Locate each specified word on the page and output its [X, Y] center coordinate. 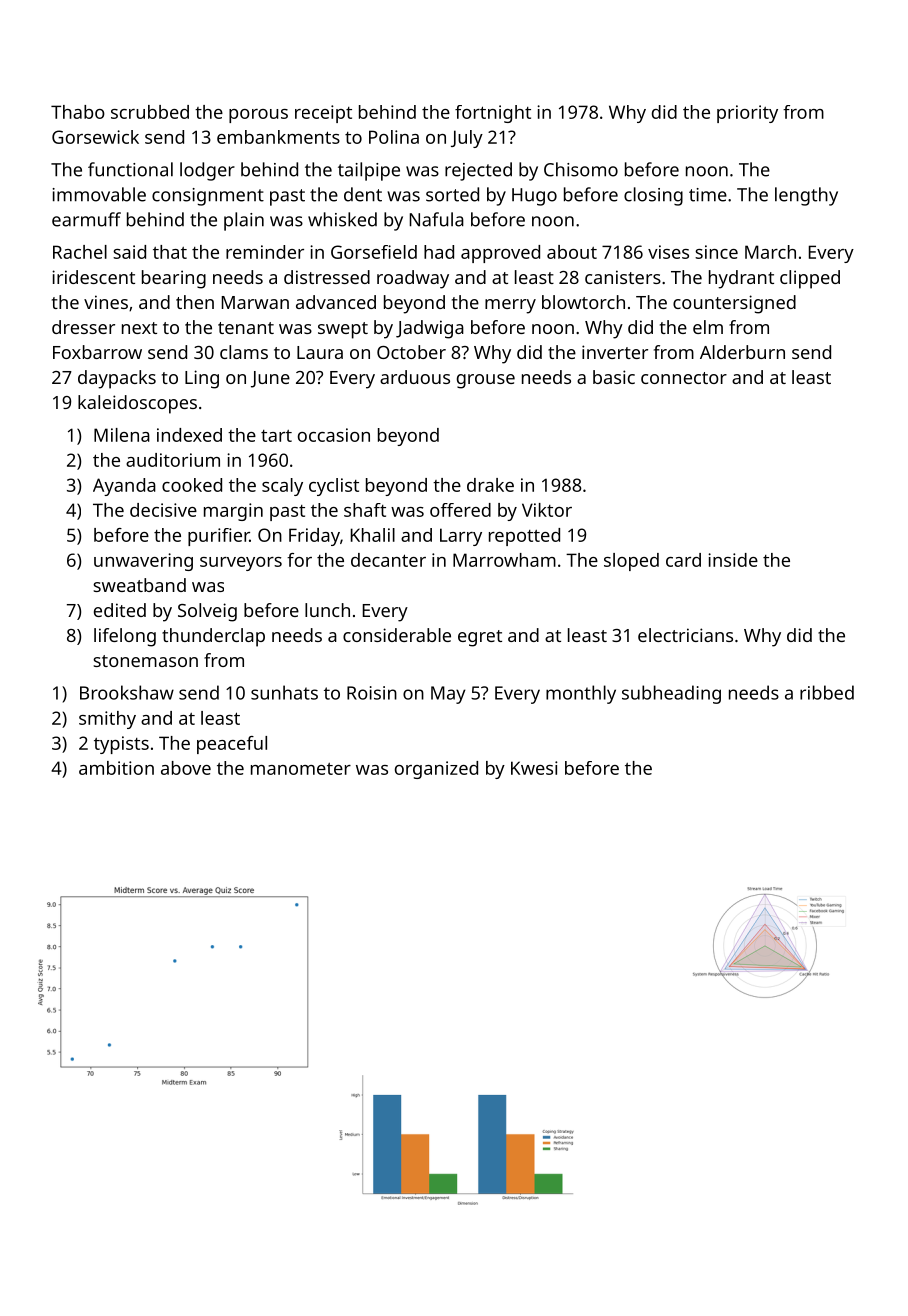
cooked [192, 485]
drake [490, 485]
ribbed [827, 692]
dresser [83, 327]
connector [684, 378]
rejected [478, 171]
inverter [615, 352]
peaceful [232, 745]
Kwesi [534, 768]
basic [614, 377]
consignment [208, 197]
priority [747, 114]
